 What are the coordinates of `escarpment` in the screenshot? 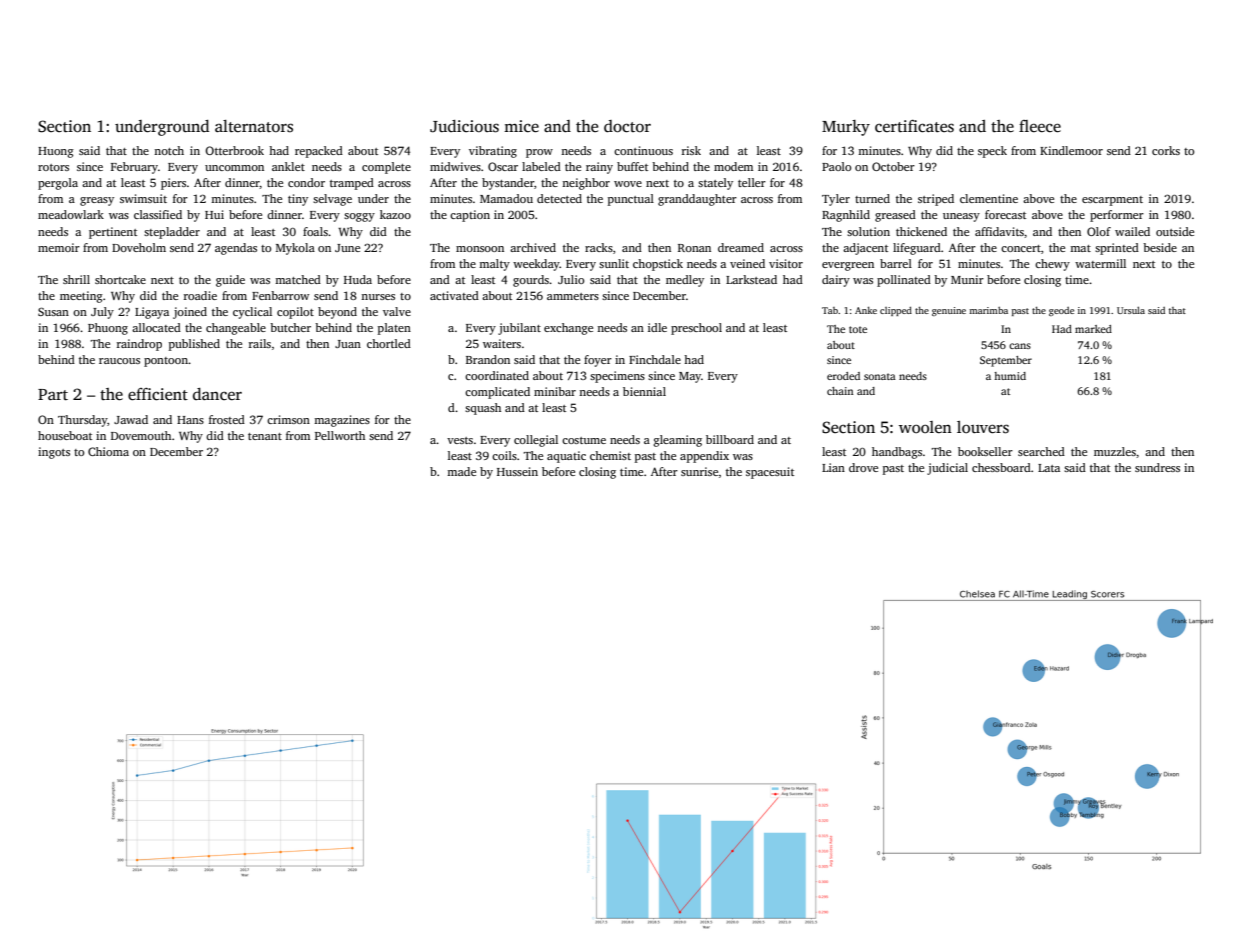 It's located at (1112, 201).
